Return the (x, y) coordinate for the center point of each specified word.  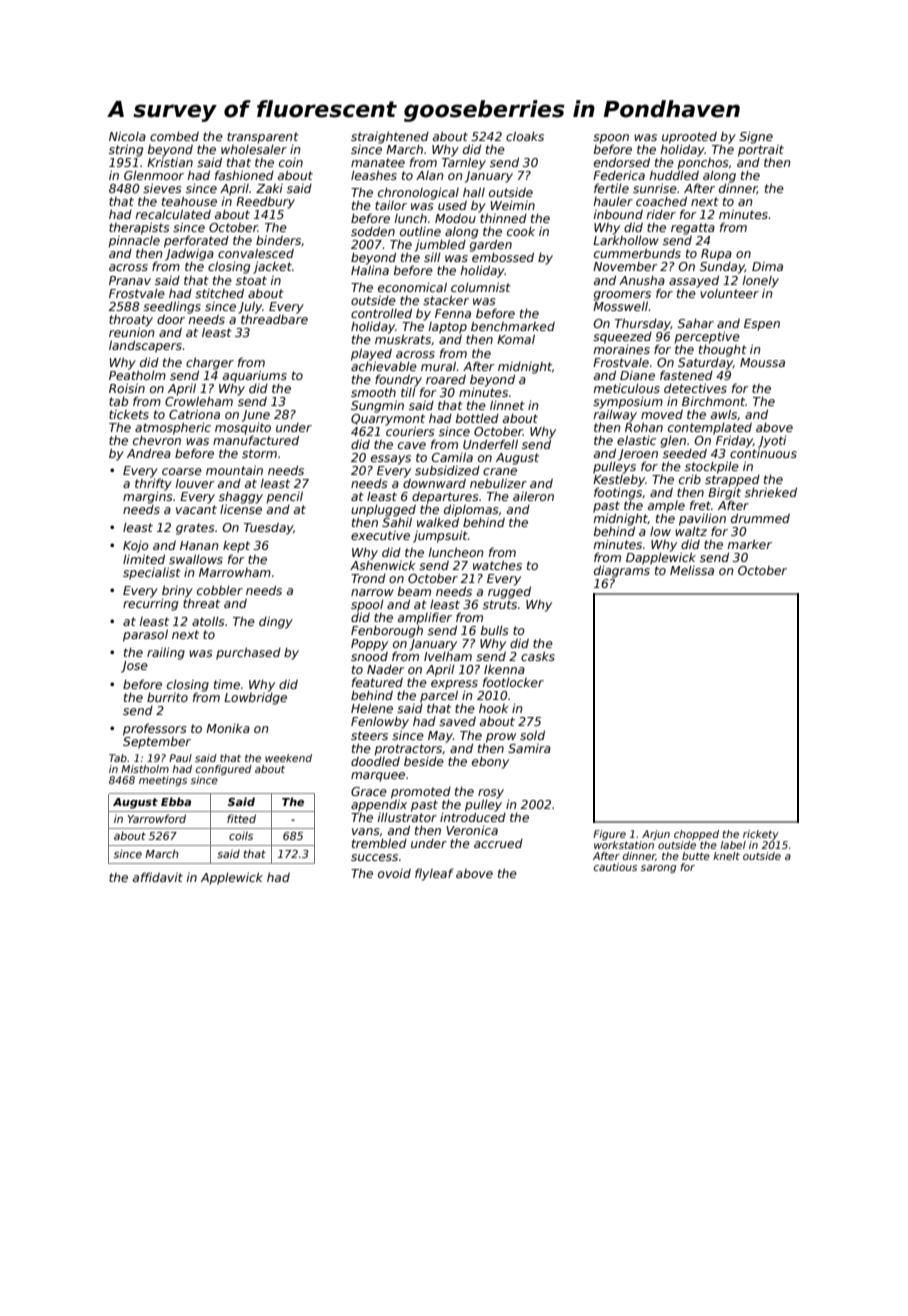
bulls (494, 630)
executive (380, 535)
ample (666, 507)
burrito (167, 697)
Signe (756, 137)
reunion (132, 332)
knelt (726, 856)
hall (474, 192)
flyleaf (434, 874)
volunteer (729, 293)
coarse (182, 471)
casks (538, 656)
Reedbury (265, 203)
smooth (373, 392)
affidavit (158, 877)
